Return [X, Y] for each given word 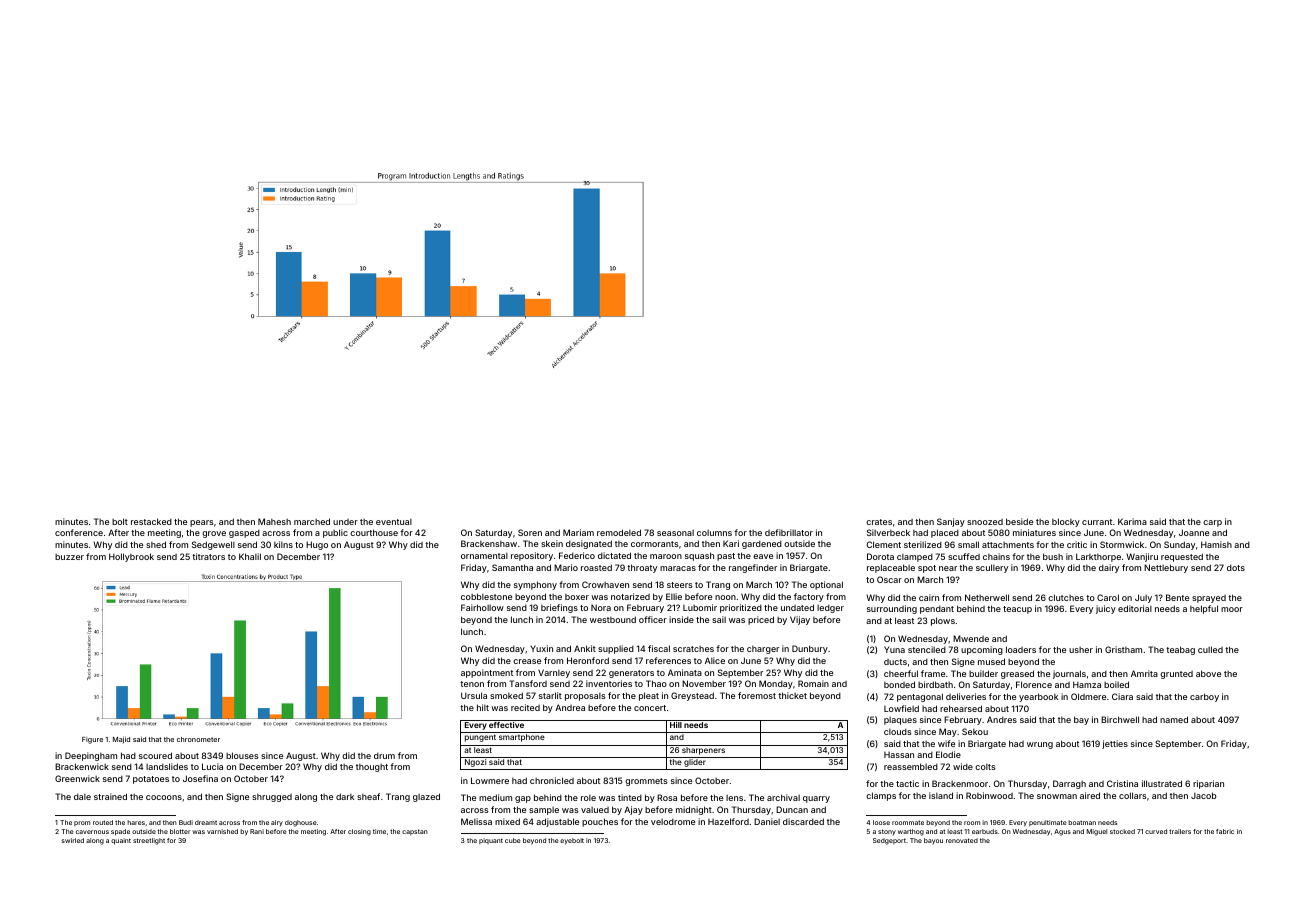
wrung [1040, 745]
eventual [394, 522]
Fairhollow [482, 607]
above [1208, 673]
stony [887, 832]
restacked [151, 521]
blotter [180, 831]
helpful [1204, 609]
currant [1097, 522]
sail [719, 619]
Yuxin [541, 648]
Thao [656, 683]
